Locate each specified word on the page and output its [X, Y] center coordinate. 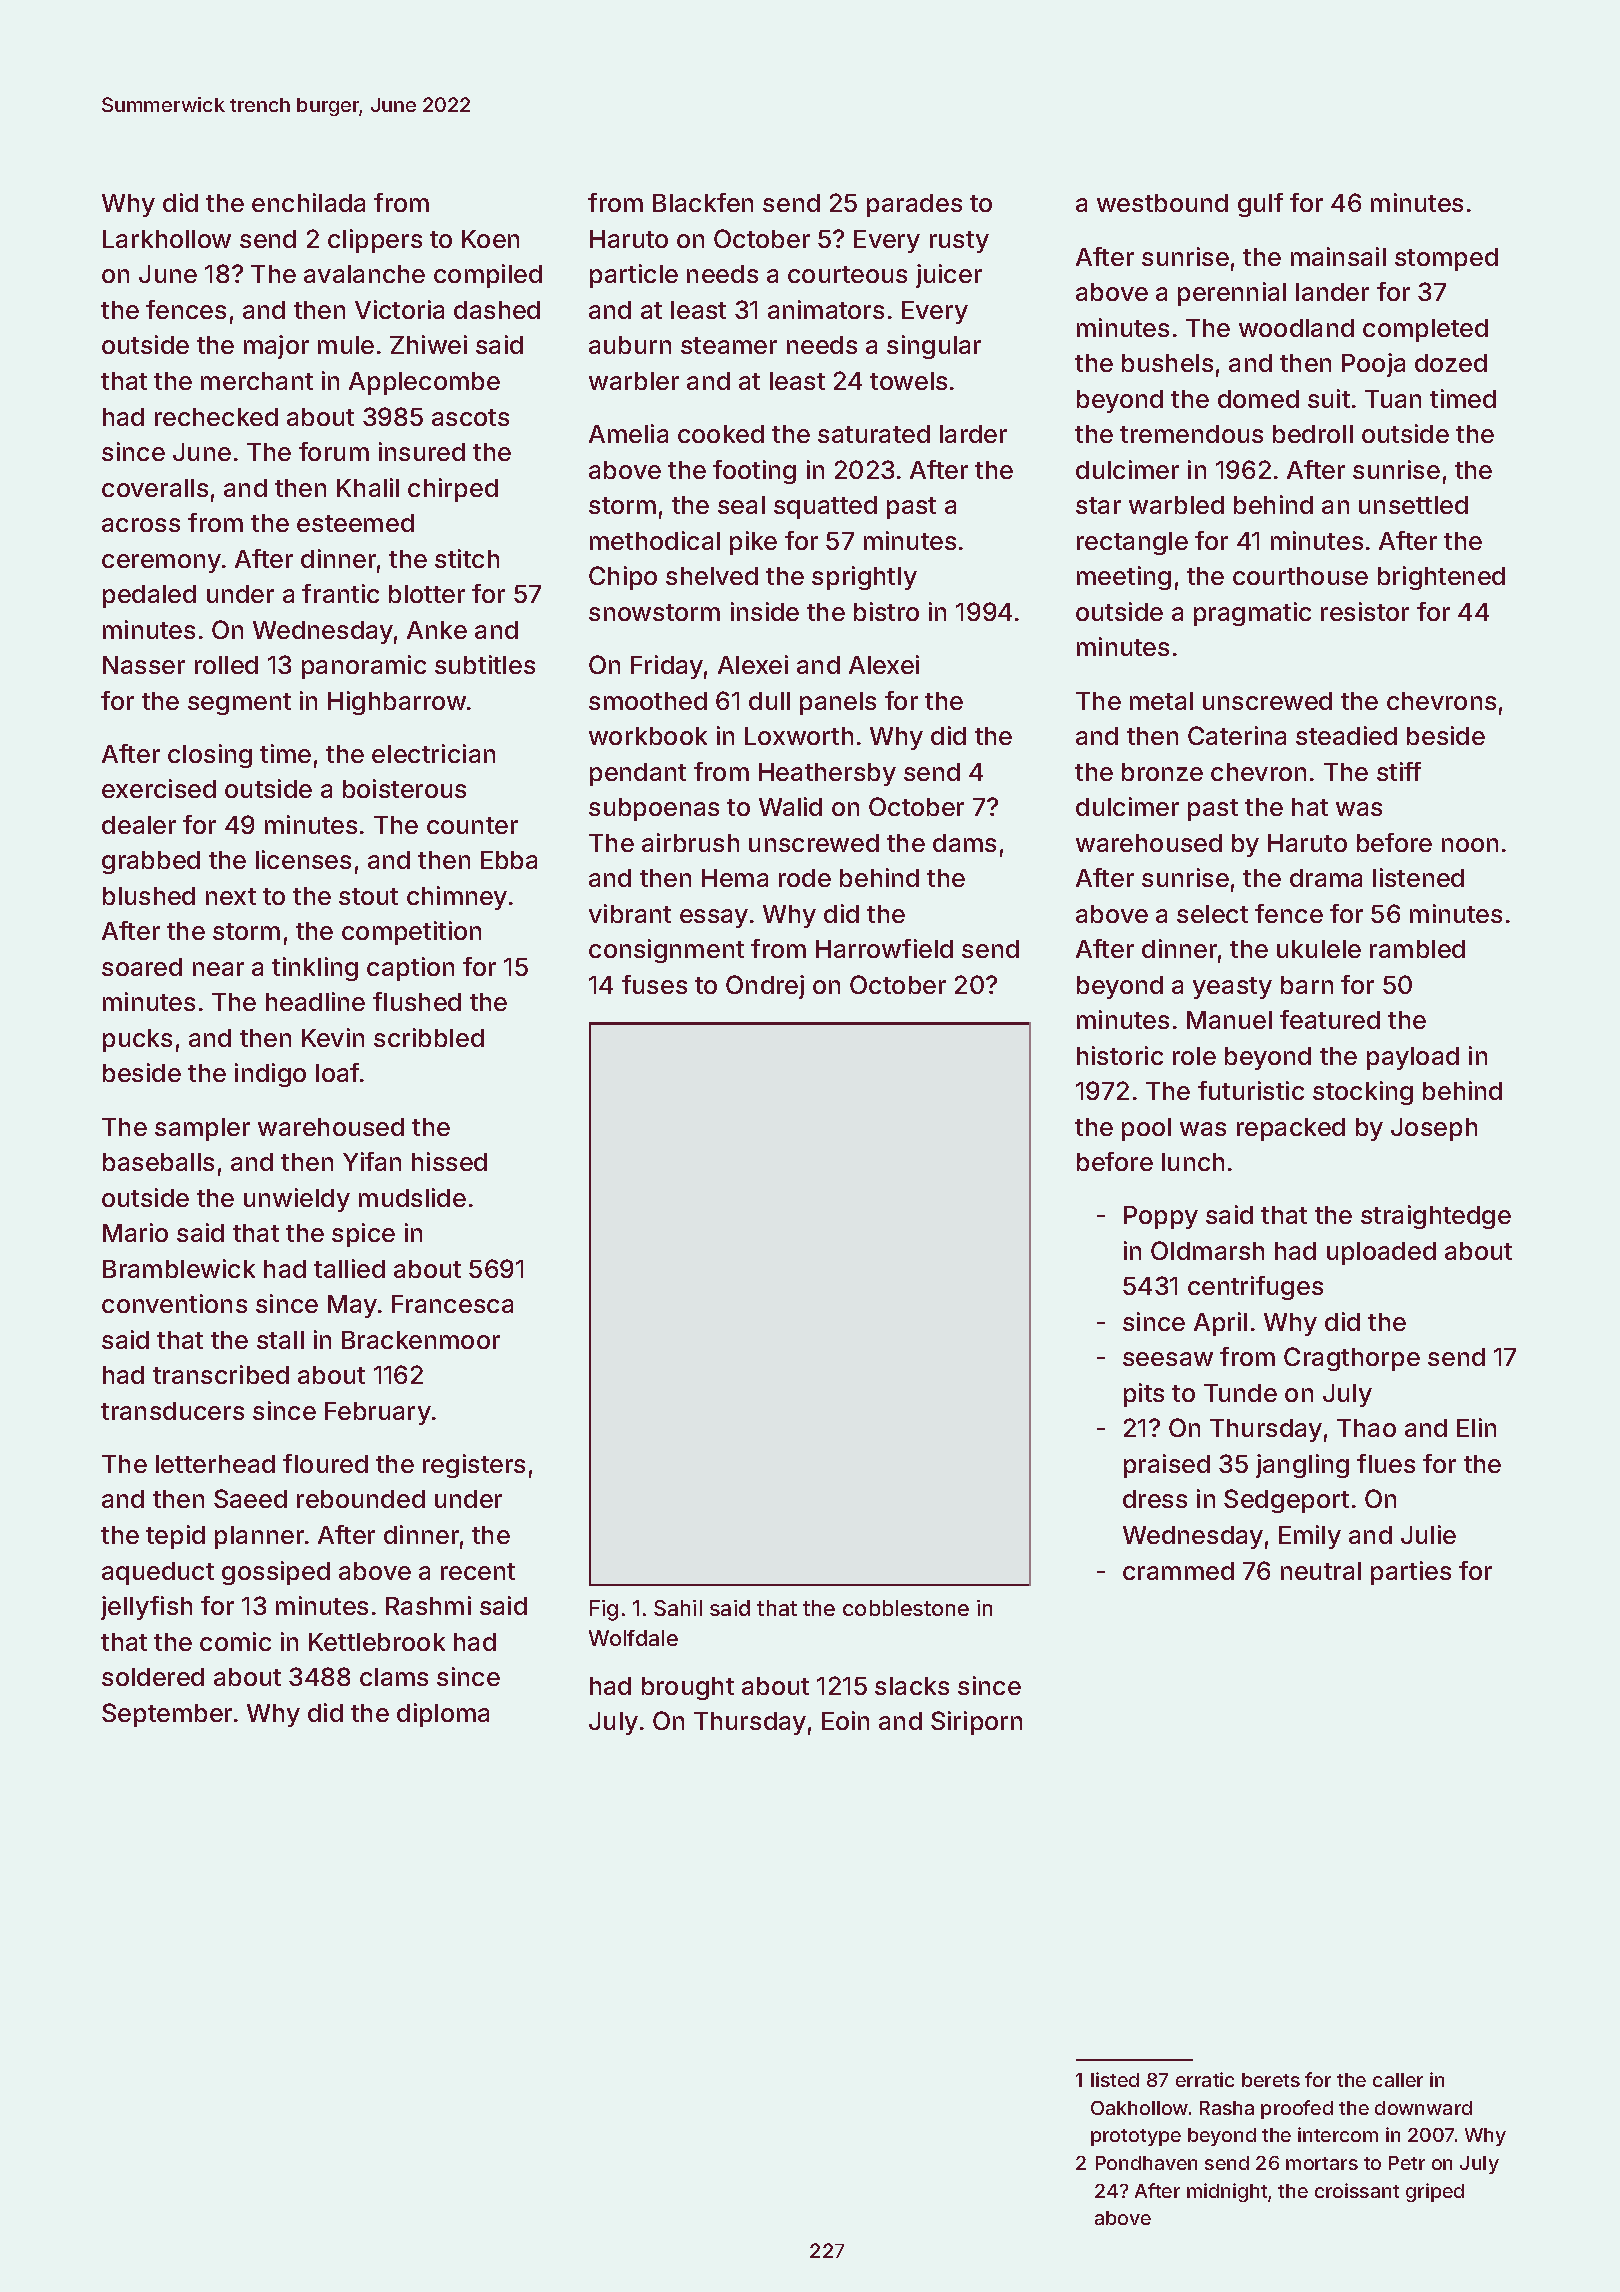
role [1194, 1056]
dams [964, 843]
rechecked [216, 417]
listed [1115, 2079]
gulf [1260, 205]
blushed [149, 896]
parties [1411, 1573]
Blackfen [703, 202]
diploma [443, 1715]
